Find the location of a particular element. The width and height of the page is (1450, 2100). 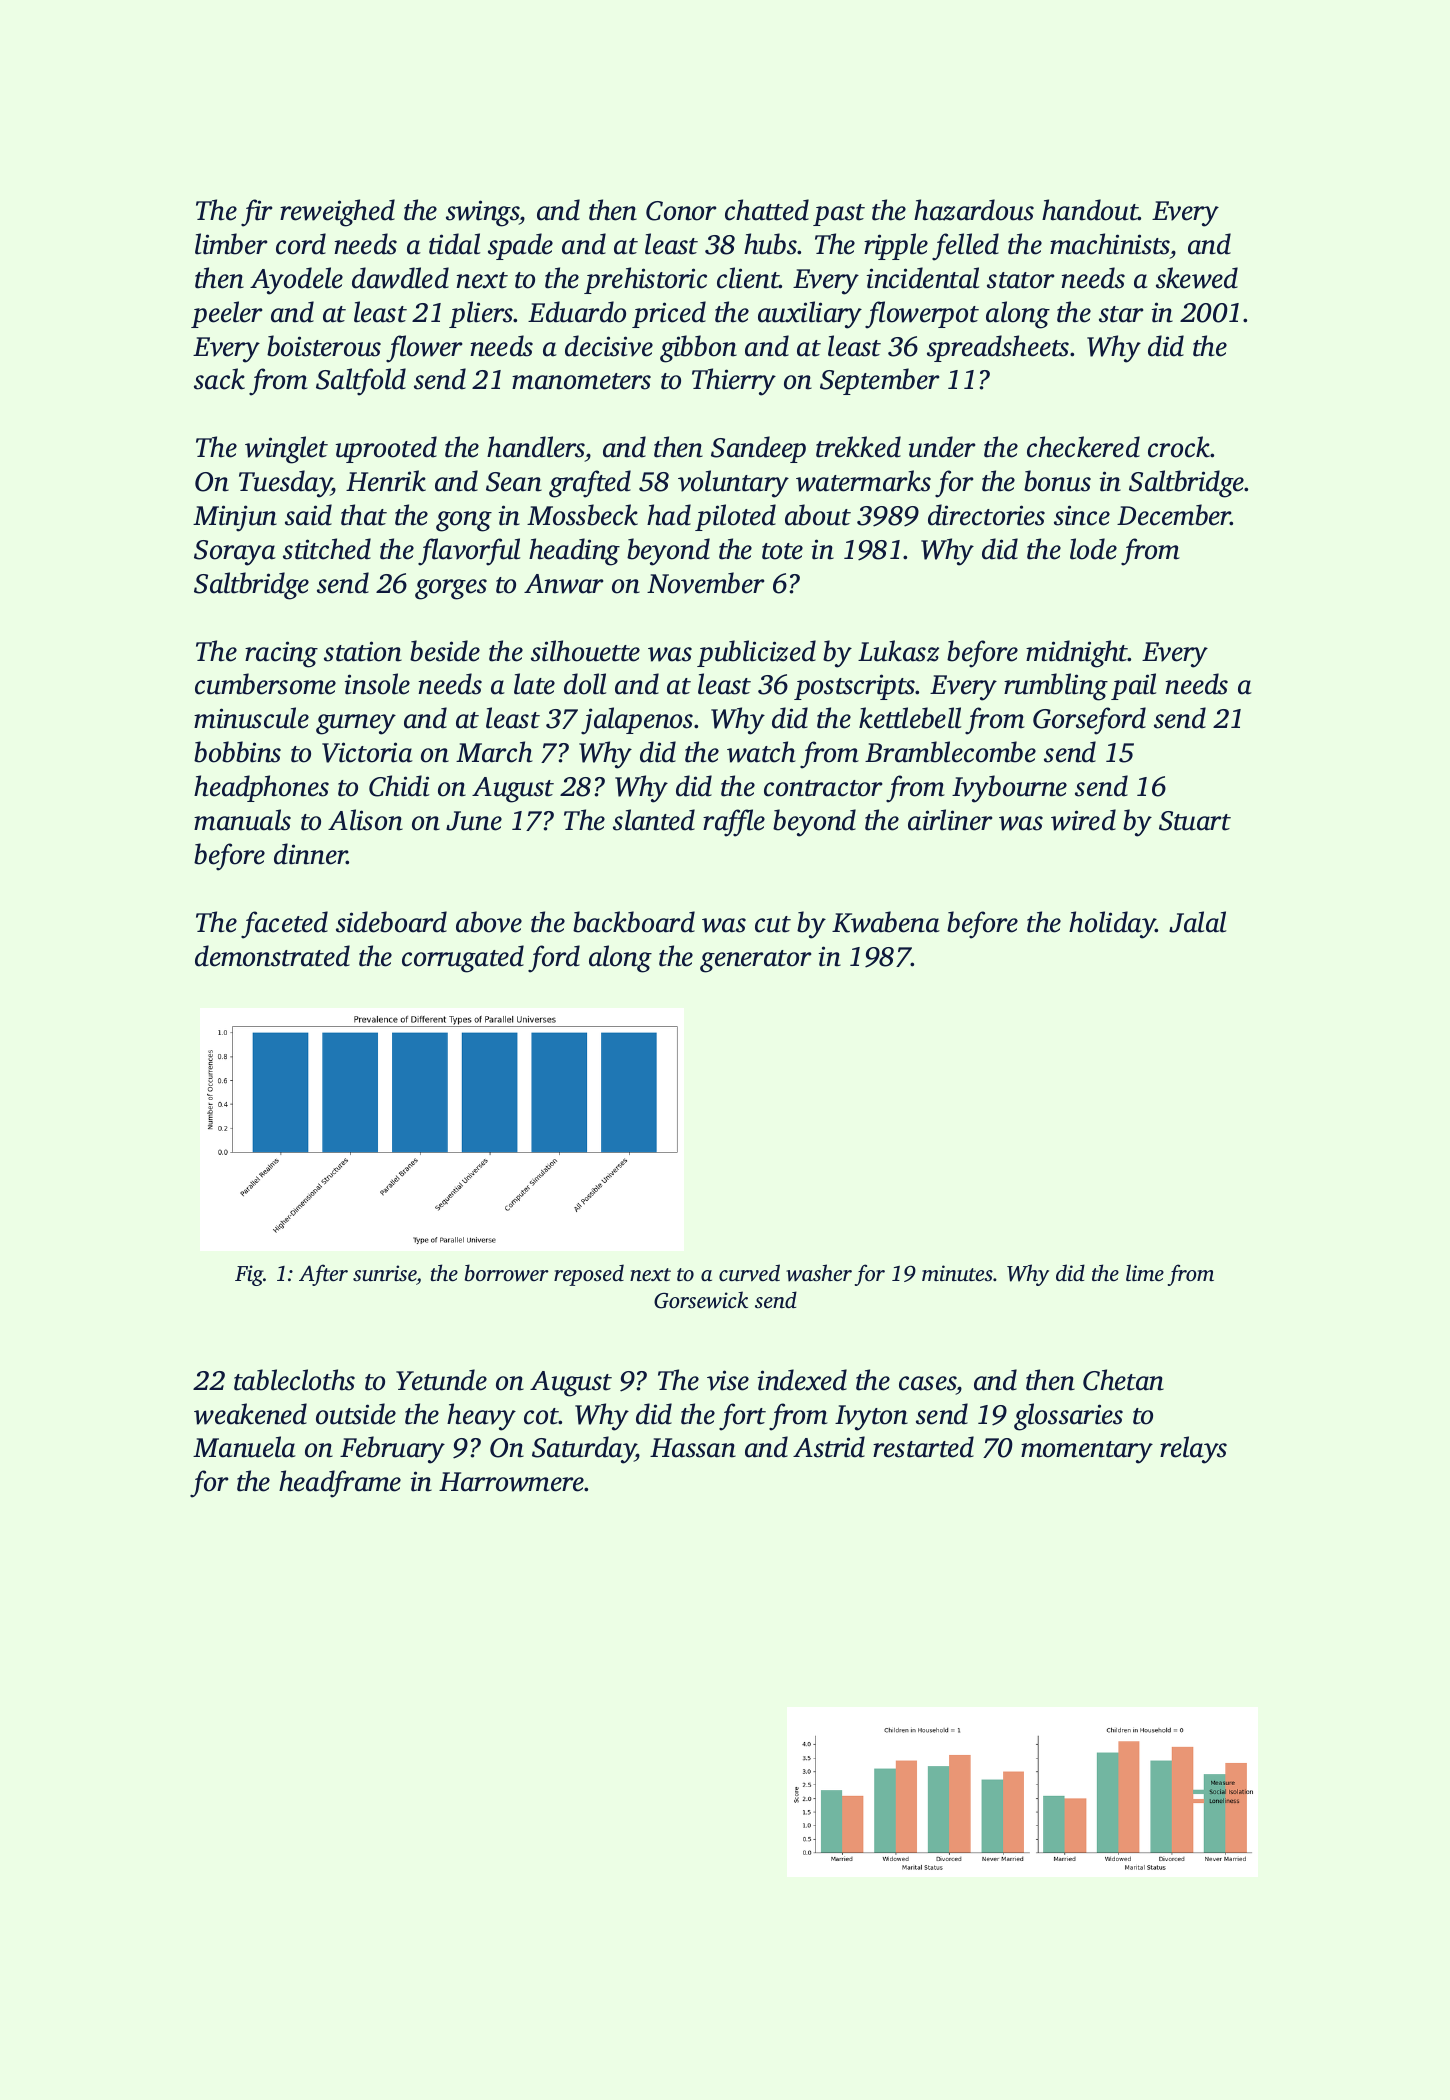

peeler is located at coordinates (226, 314).
